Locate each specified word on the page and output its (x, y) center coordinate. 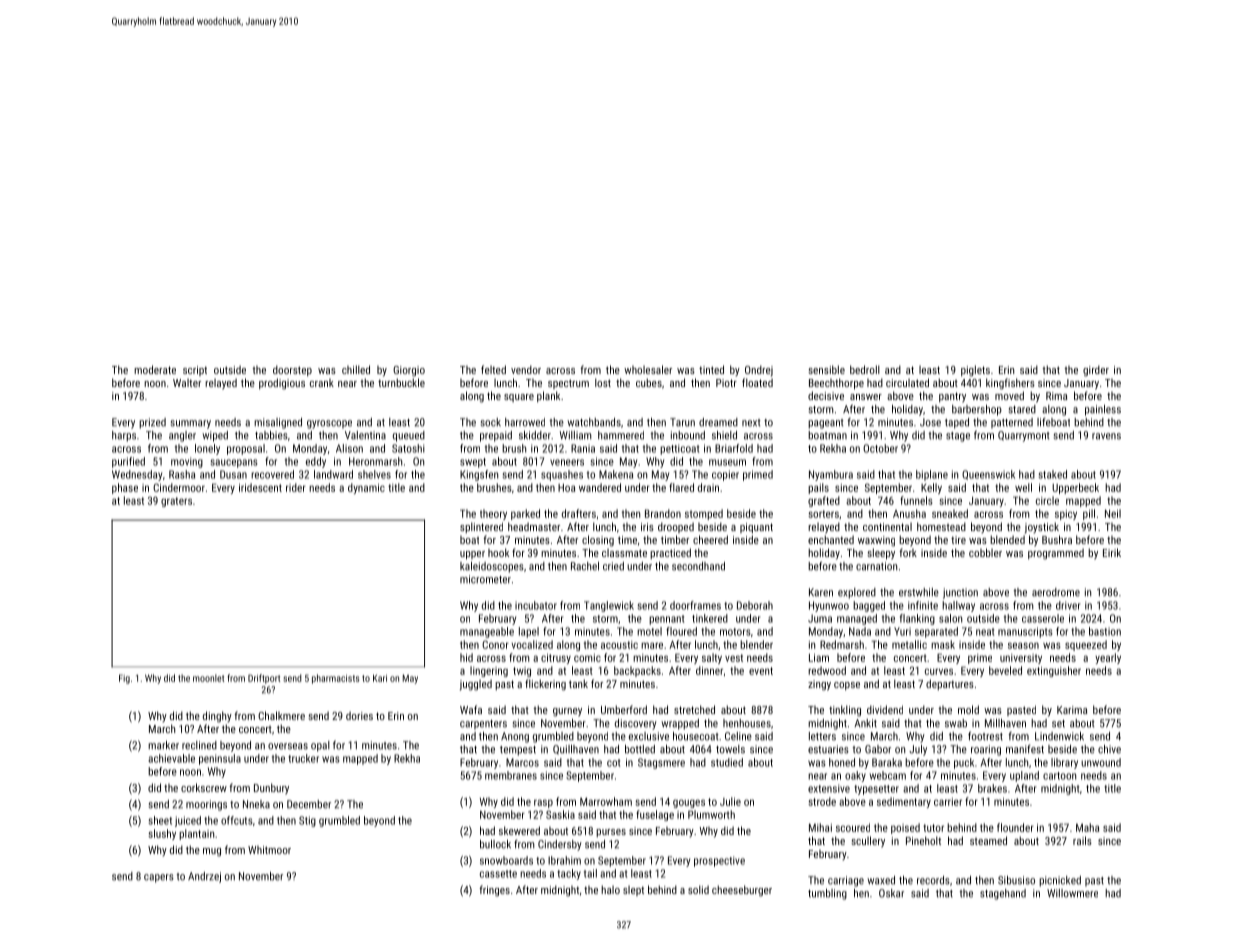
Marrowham (606, 801)
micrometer (485, 579)
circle (1047, 500)
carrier (948, 801)
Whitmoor (269, 850)
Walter (187, 382)
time (627, 540)
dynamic (366, 488)
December (309, 804)
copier (725, 475)
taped (957, 423)
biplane (932, 475)
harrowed (525, 422)
